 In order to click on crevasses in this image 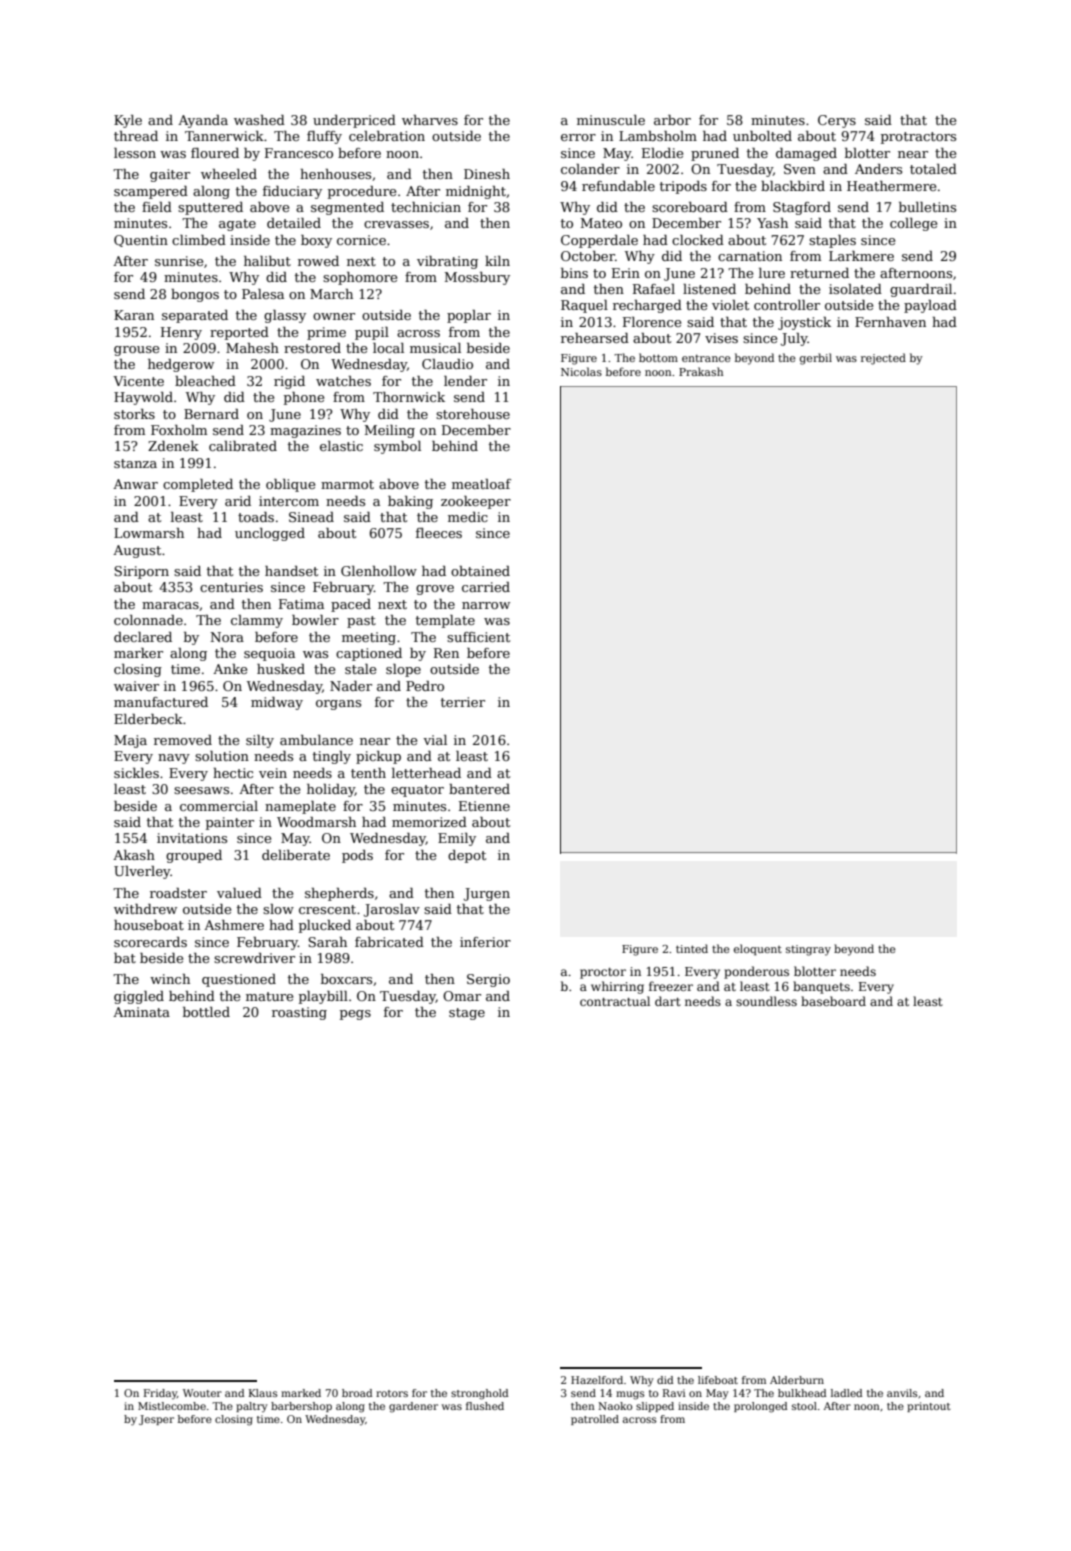, I will do `click(396, 224)`.
